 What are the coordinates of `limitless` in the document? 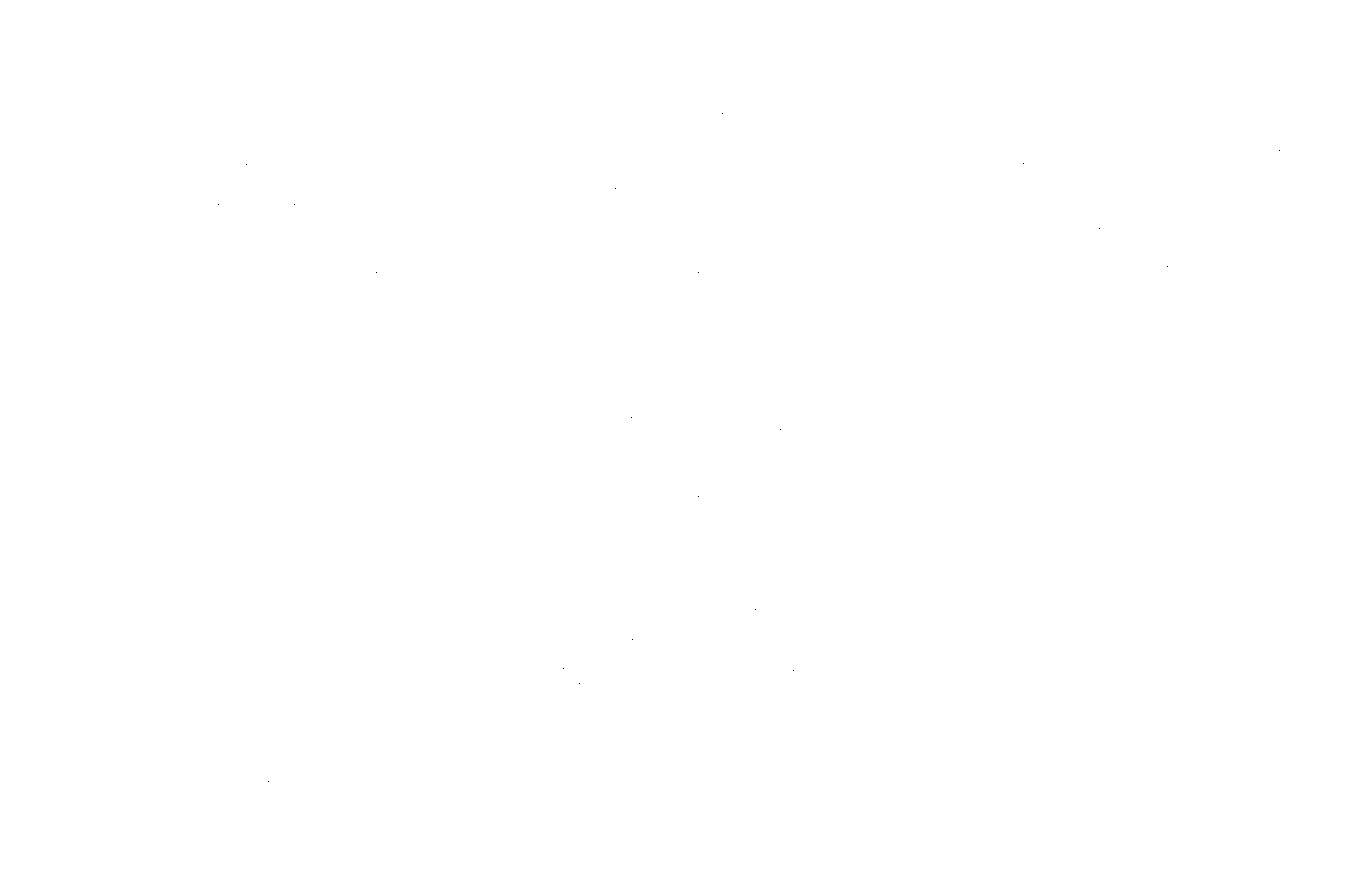 It's located at (407, 311).
